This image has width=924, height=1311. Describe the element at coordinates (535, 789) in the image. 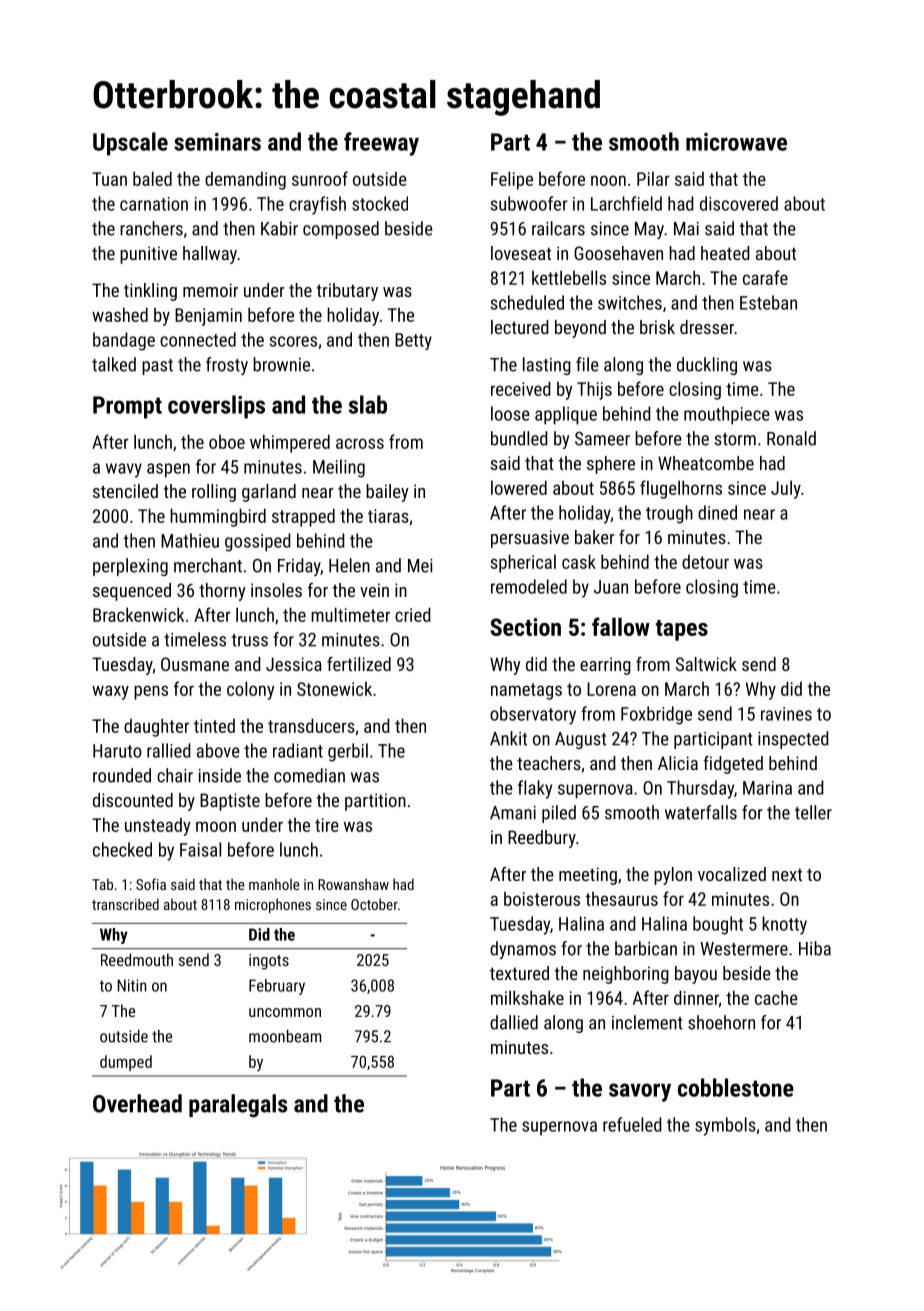

I see `flaky` at that location.
